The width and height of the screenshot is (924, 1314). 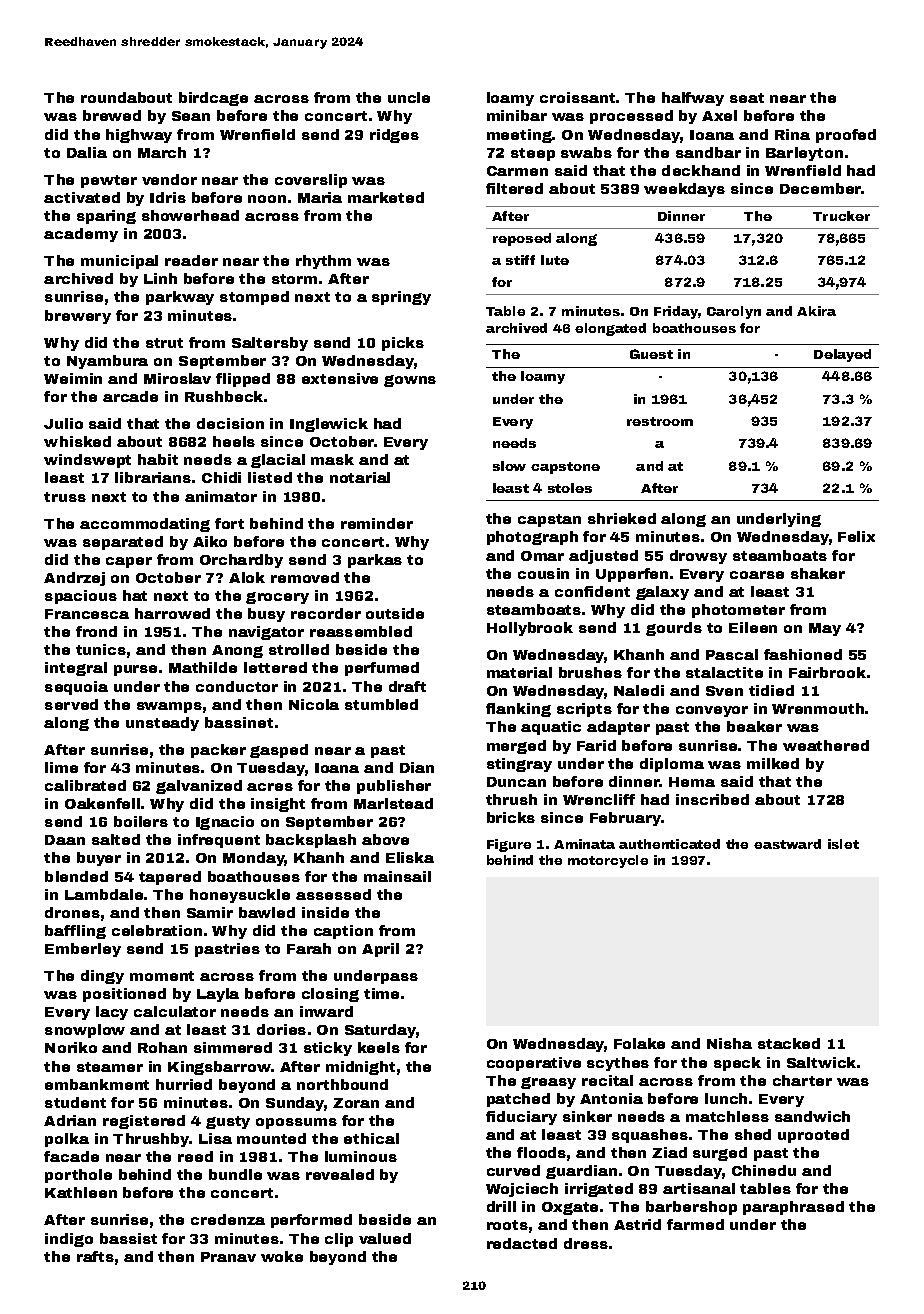 I want to click on sandwich, so click(x=812, y=1116).
